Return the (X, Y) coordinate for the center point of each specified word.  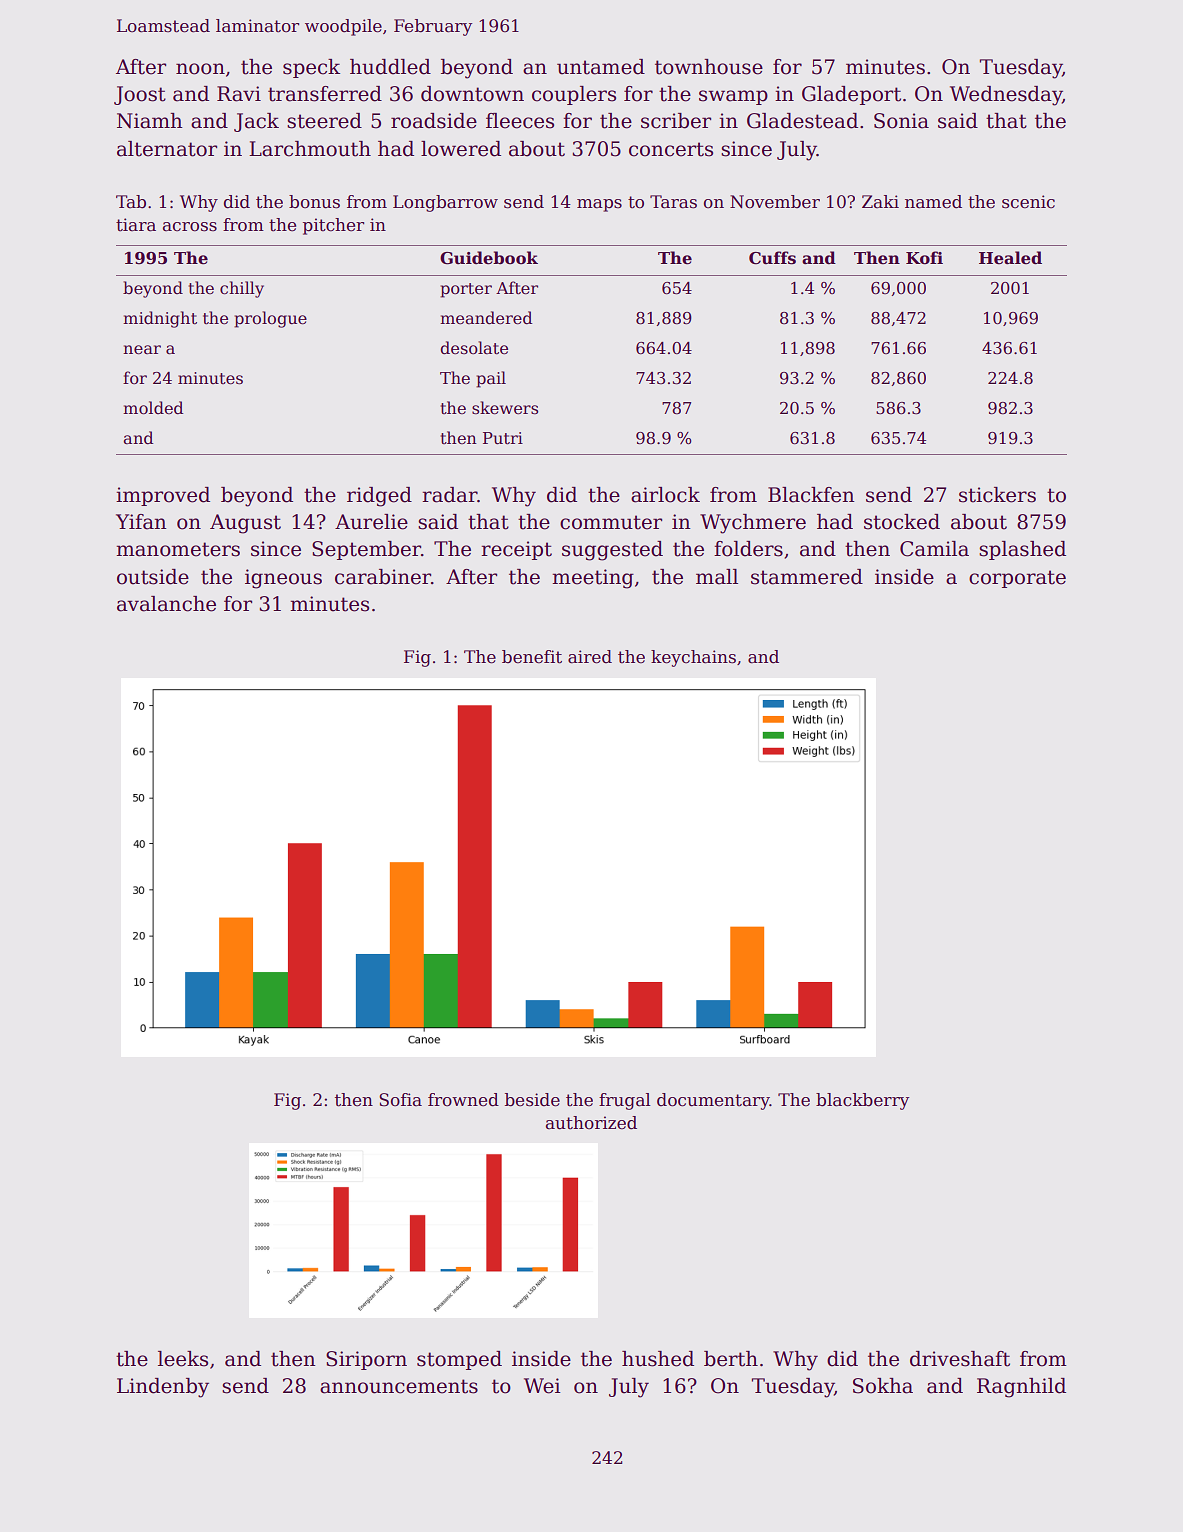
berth (731, 1359)
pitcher (333, 226)
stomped (459, 1360)
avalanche (166, 604)
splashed (1022, 550)
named (933, 202)
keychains (693, 658)
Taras (673, 202)
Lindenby (163, 1388)
